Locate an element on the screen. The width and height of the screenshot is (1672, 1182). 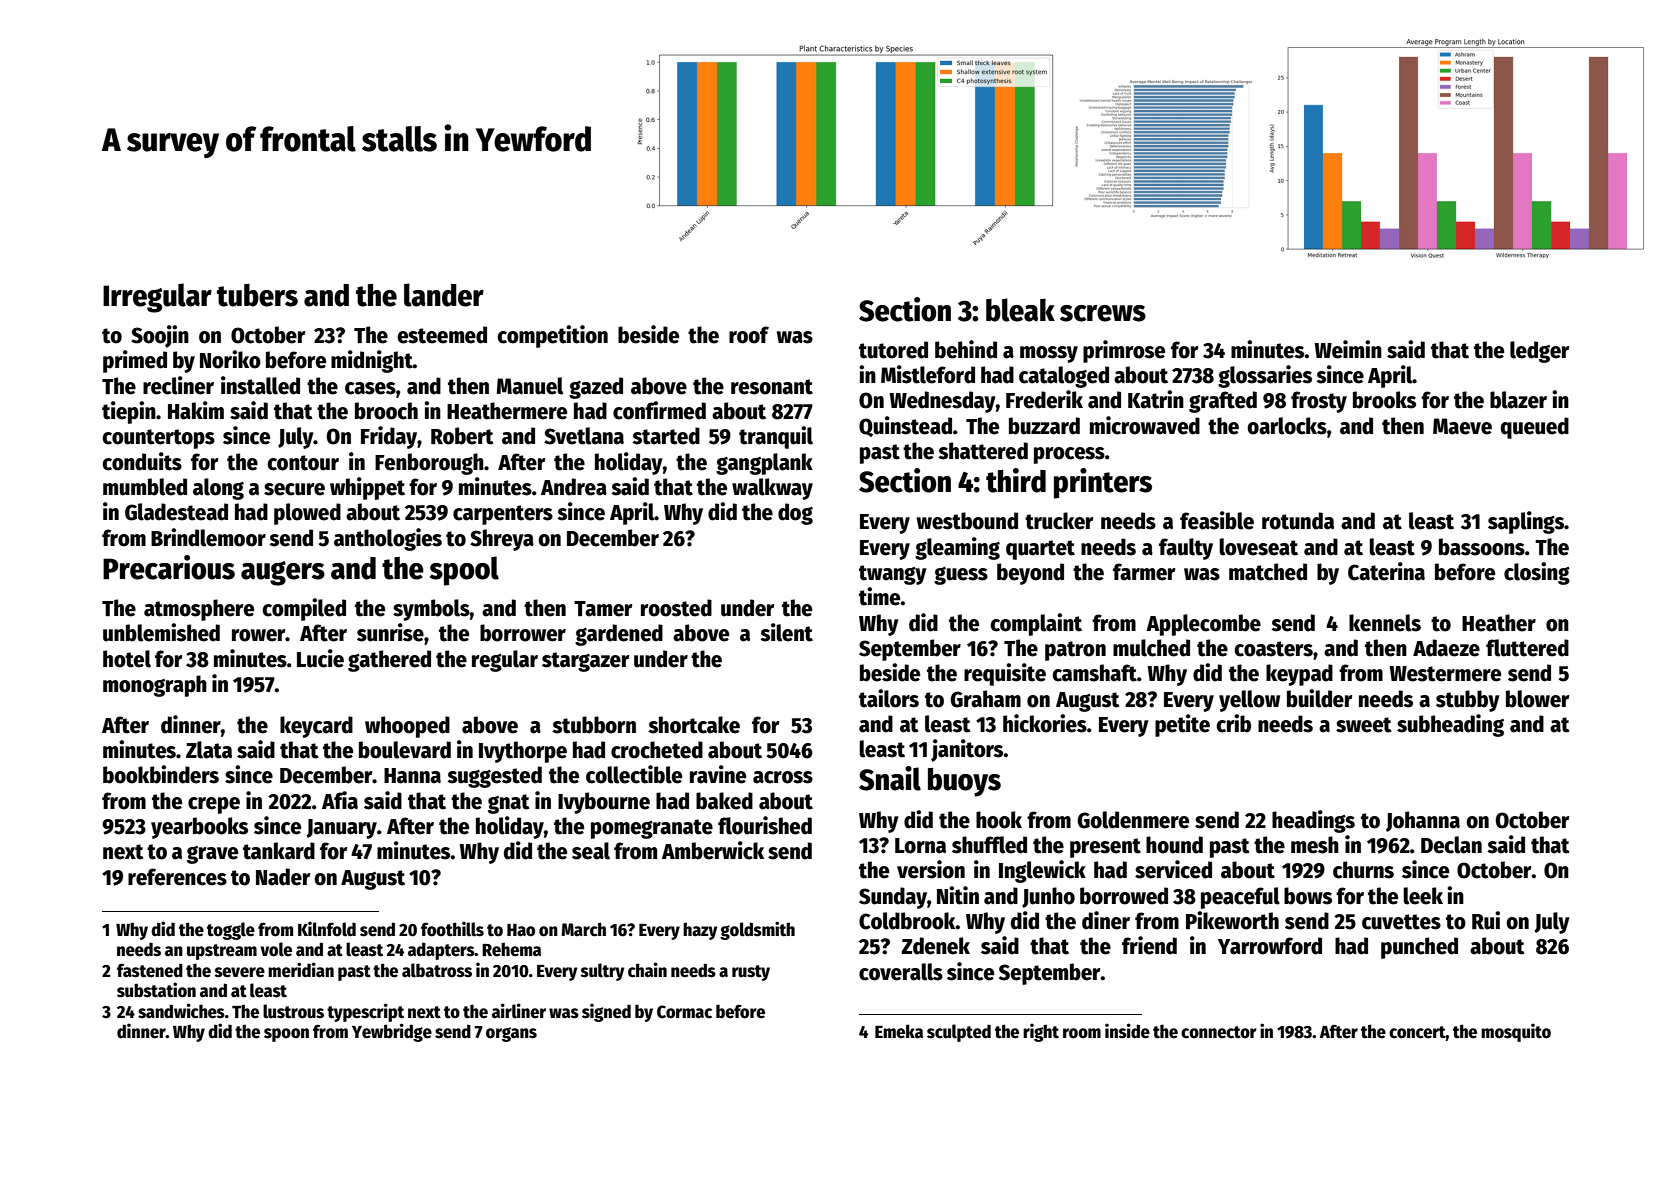
roof is located at coordinates (749, 335).
